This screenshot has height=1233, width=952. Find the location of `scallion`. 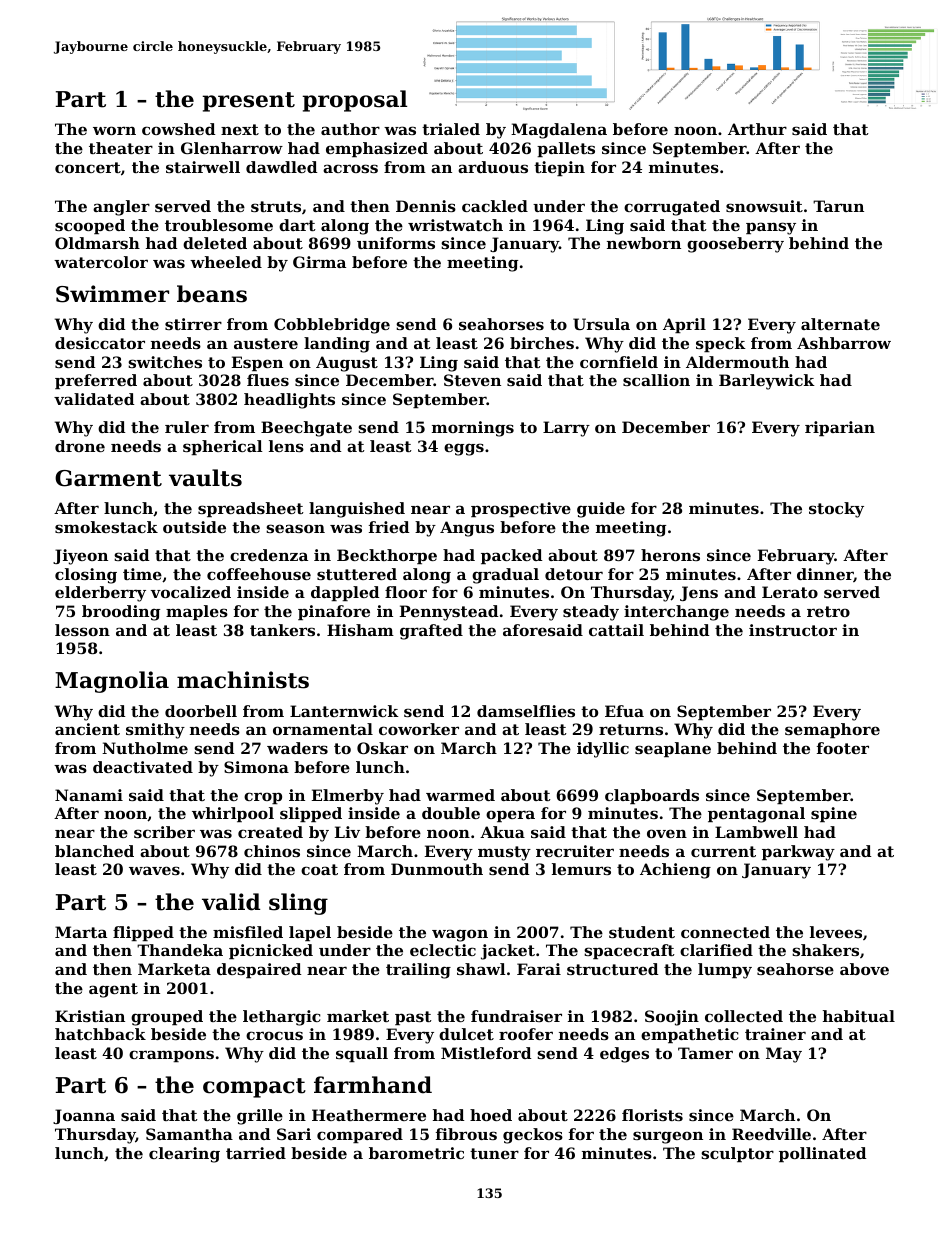

scallion is located at coordinates (656, 380).
